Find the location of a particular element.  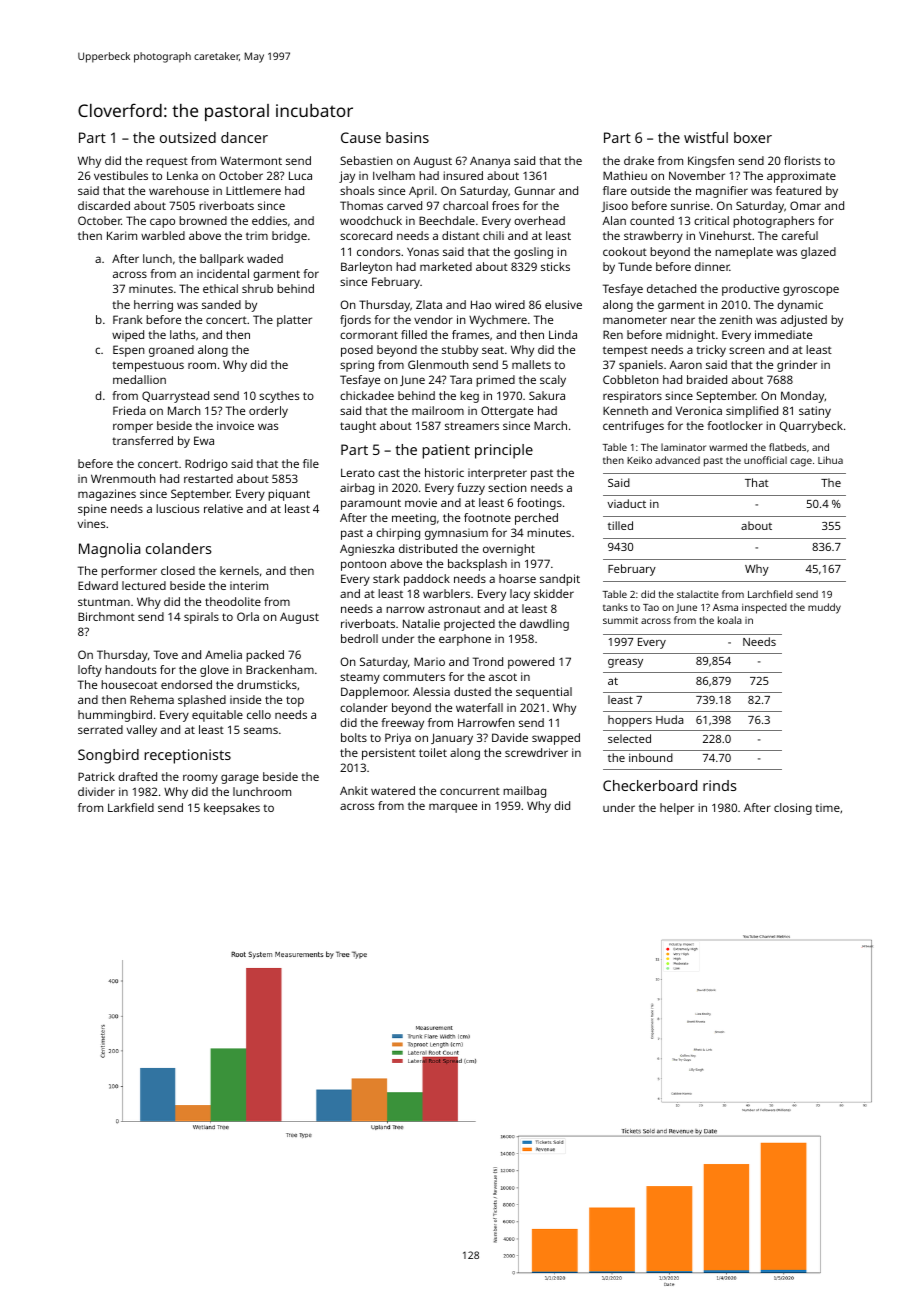

invoice is located at coordinates (235, 425).
